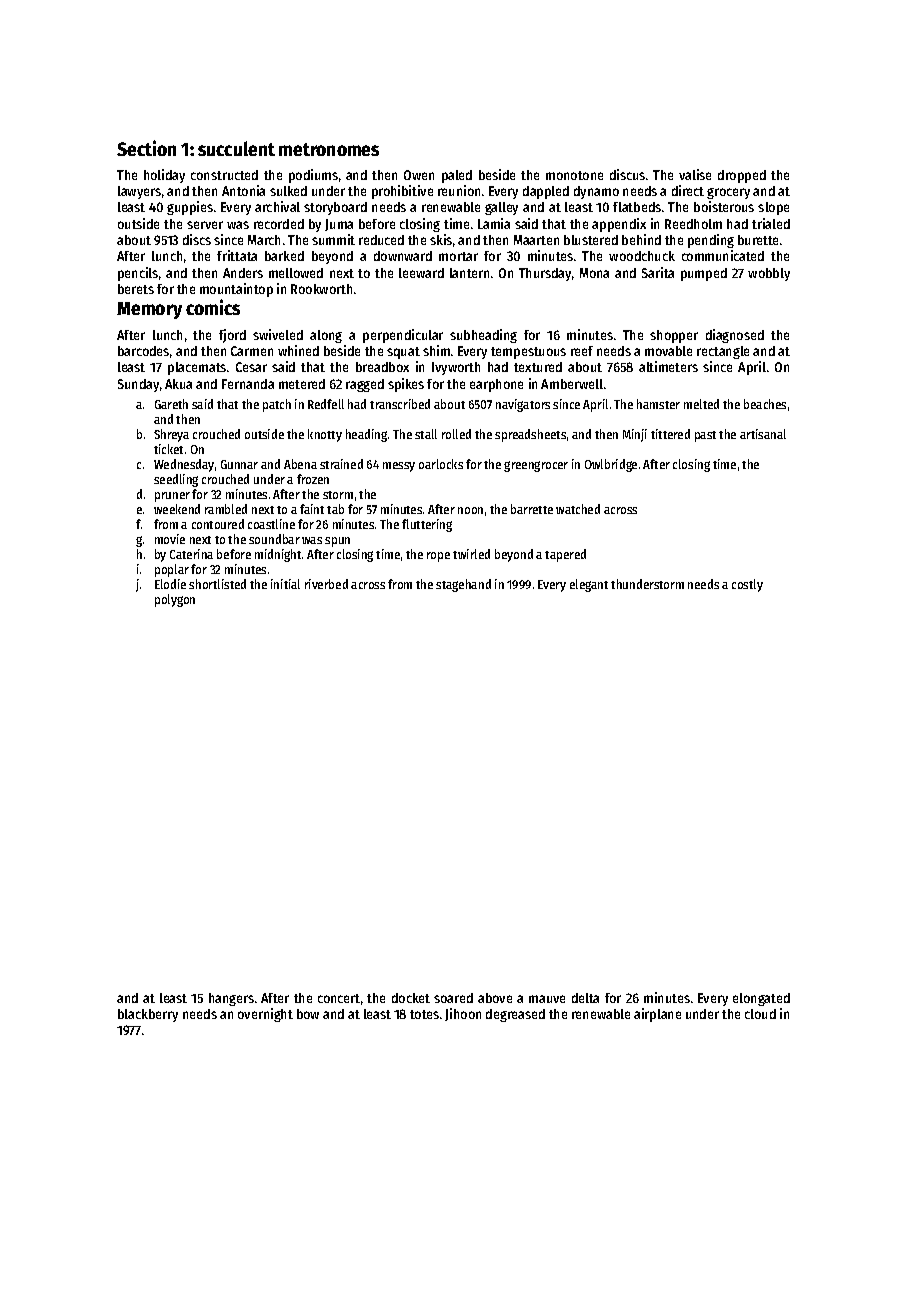  What do you see at coordinates (177, 509) in the screenshot?
I see `weekend` at bounding box center [177, 509].
